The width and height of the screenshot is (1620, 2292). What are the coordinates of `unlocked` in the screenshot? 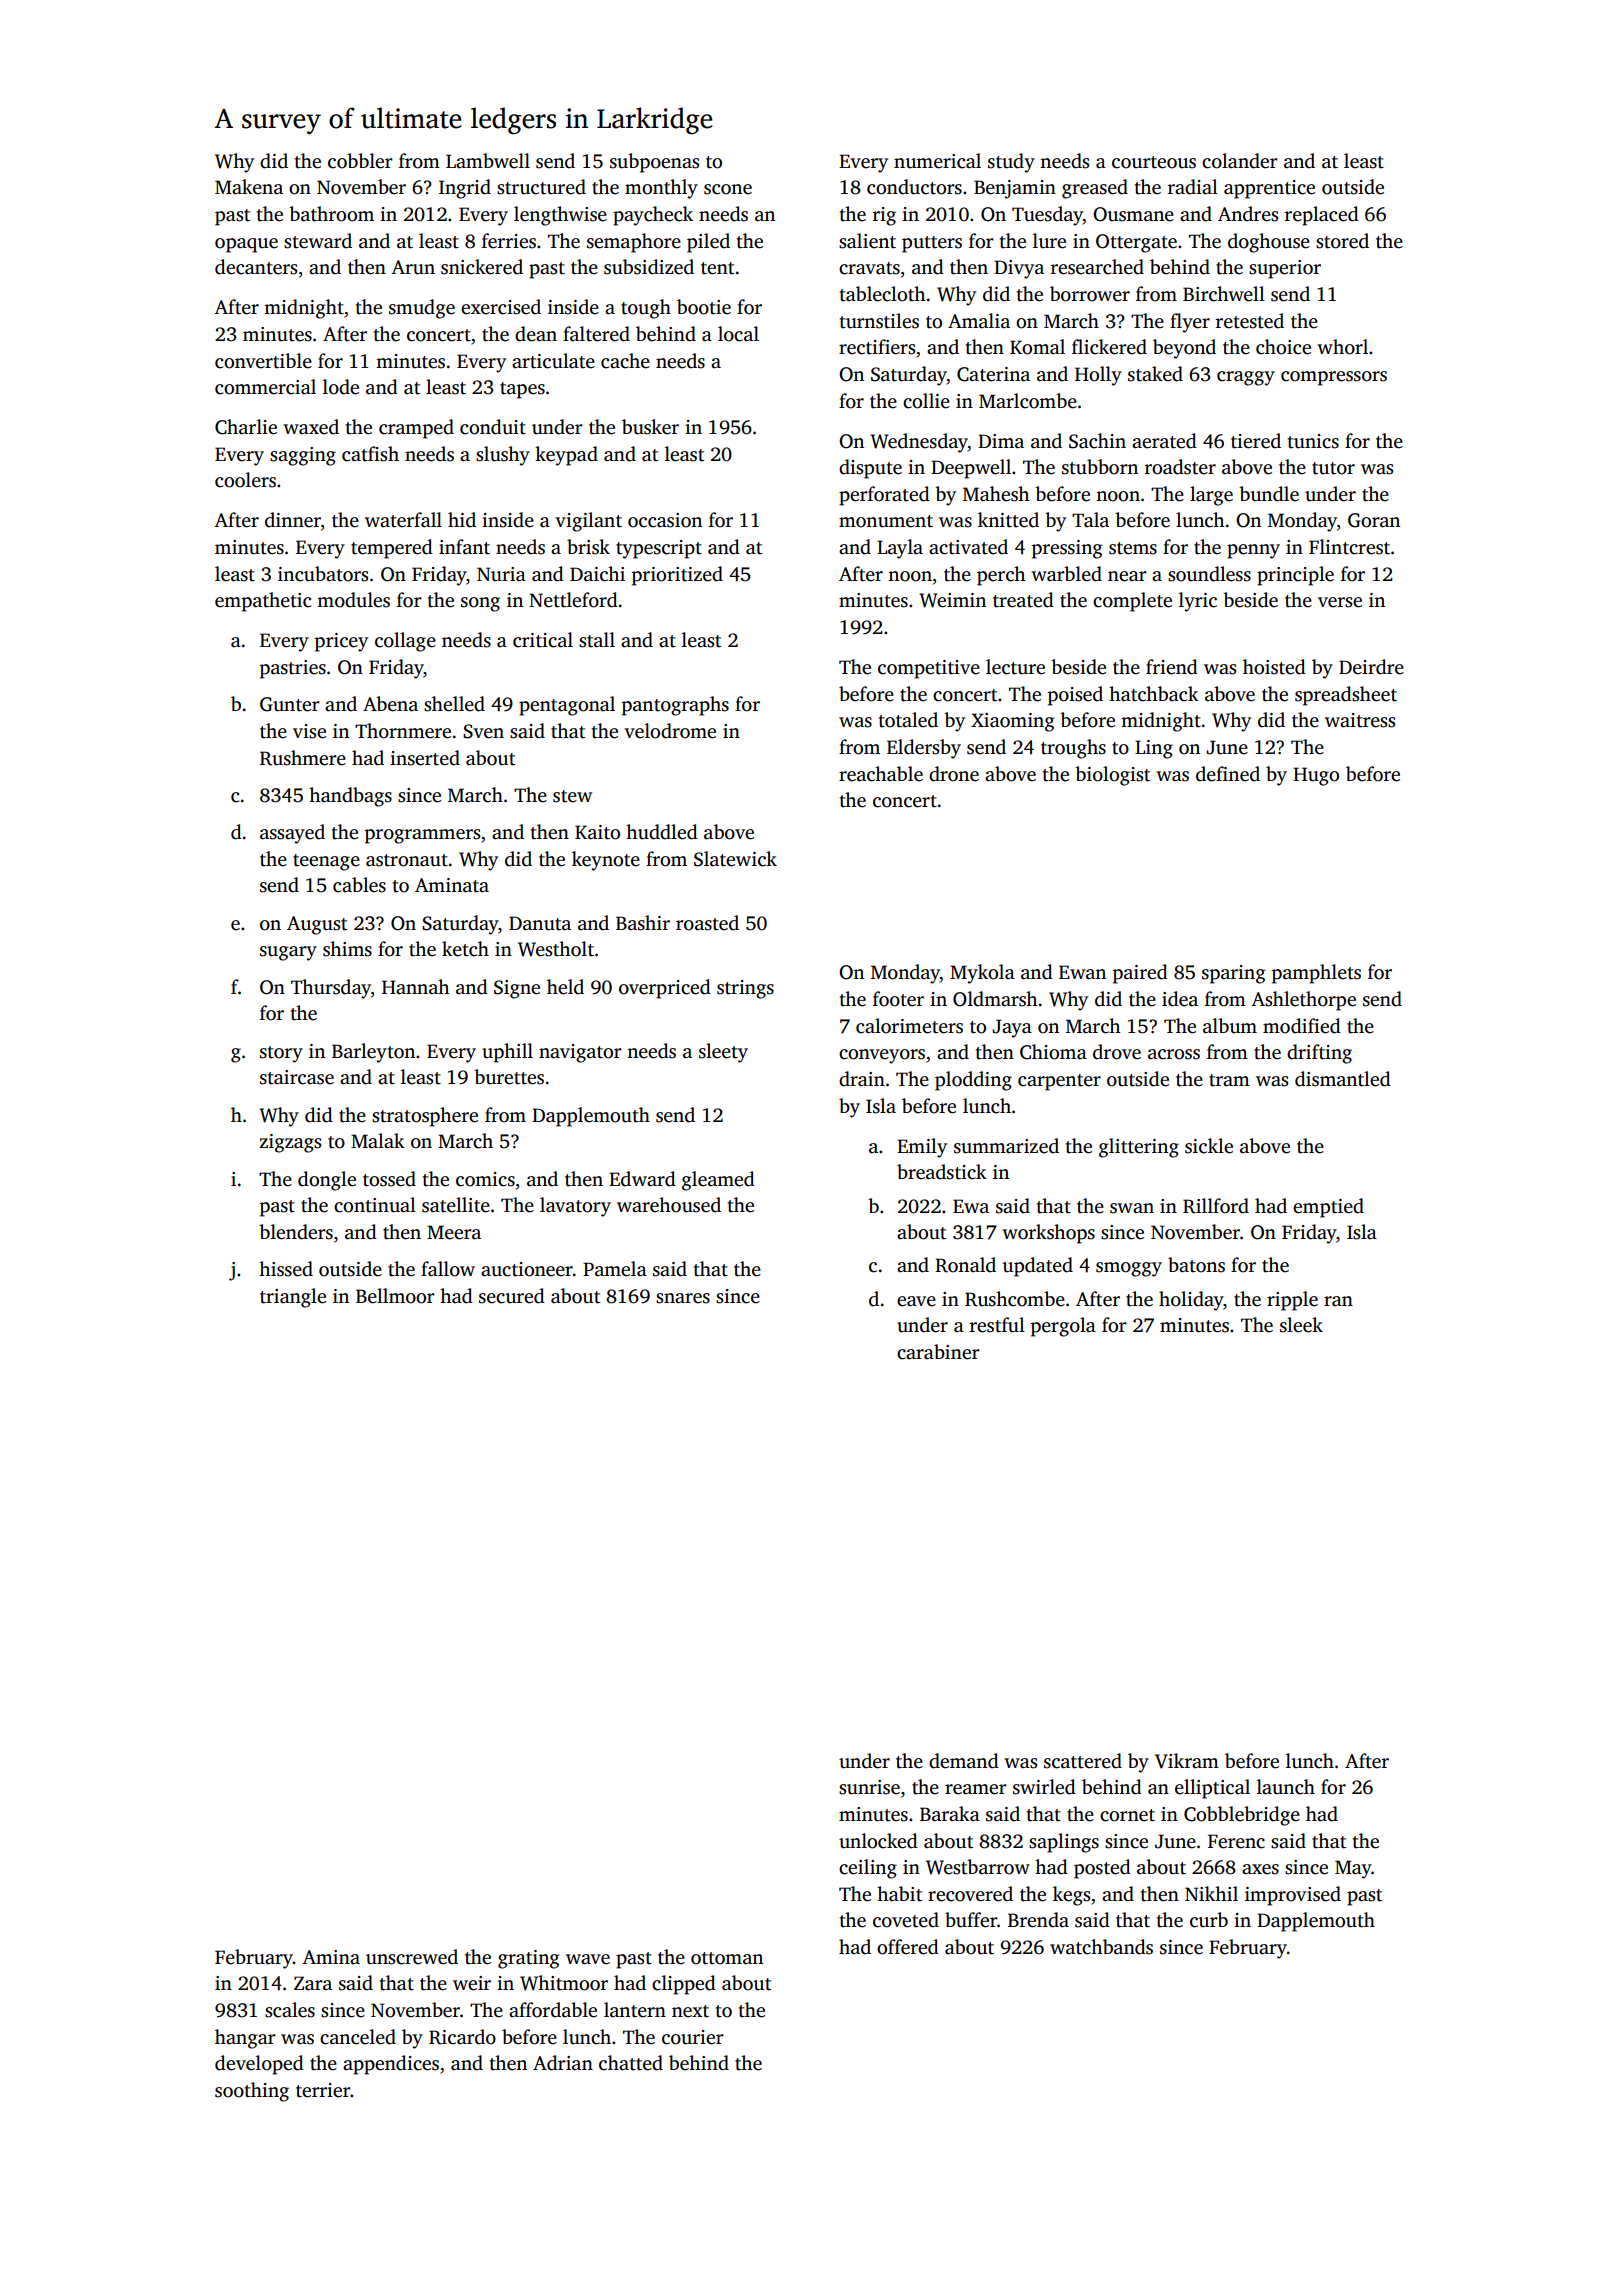 It's located at (878, 1841).
